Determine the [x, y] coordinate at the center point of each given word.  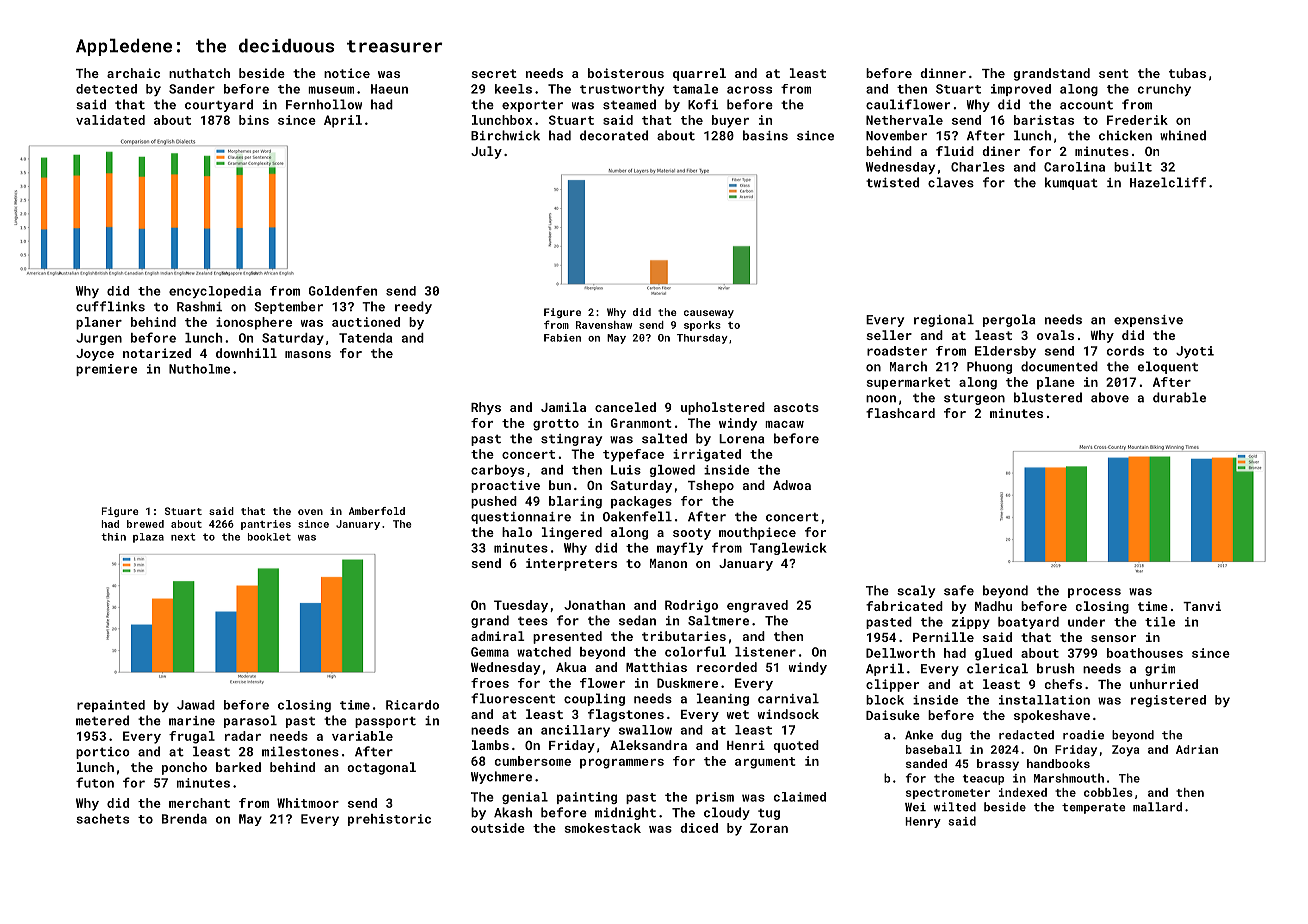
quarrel [699, 74]
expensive [1148, 321]
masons [308, 354]
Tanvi [1202, 606]
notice [347, 73]
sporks [702, 326]
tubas [1187, 73]
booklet [269, 537]
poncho [184, 768]
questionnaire [521, 518]
